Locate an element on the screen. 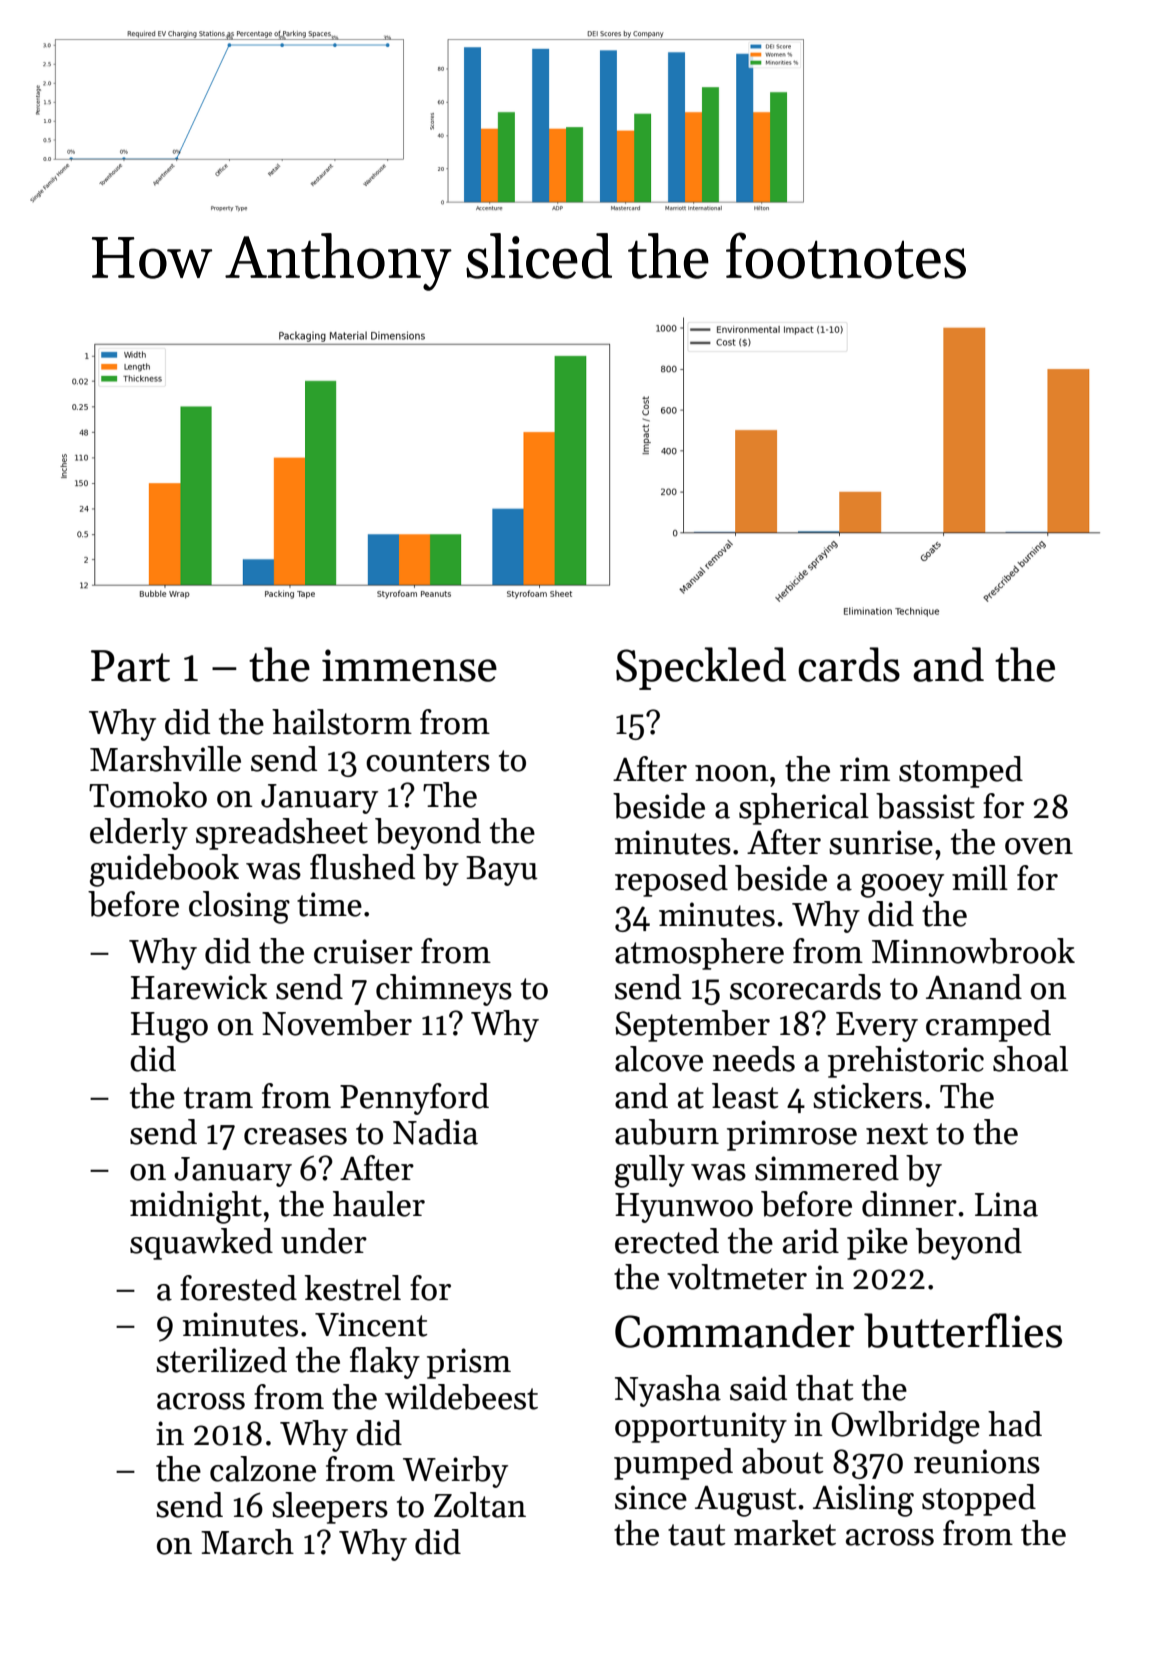  Tomoko is located at coordinates (148, 795).
